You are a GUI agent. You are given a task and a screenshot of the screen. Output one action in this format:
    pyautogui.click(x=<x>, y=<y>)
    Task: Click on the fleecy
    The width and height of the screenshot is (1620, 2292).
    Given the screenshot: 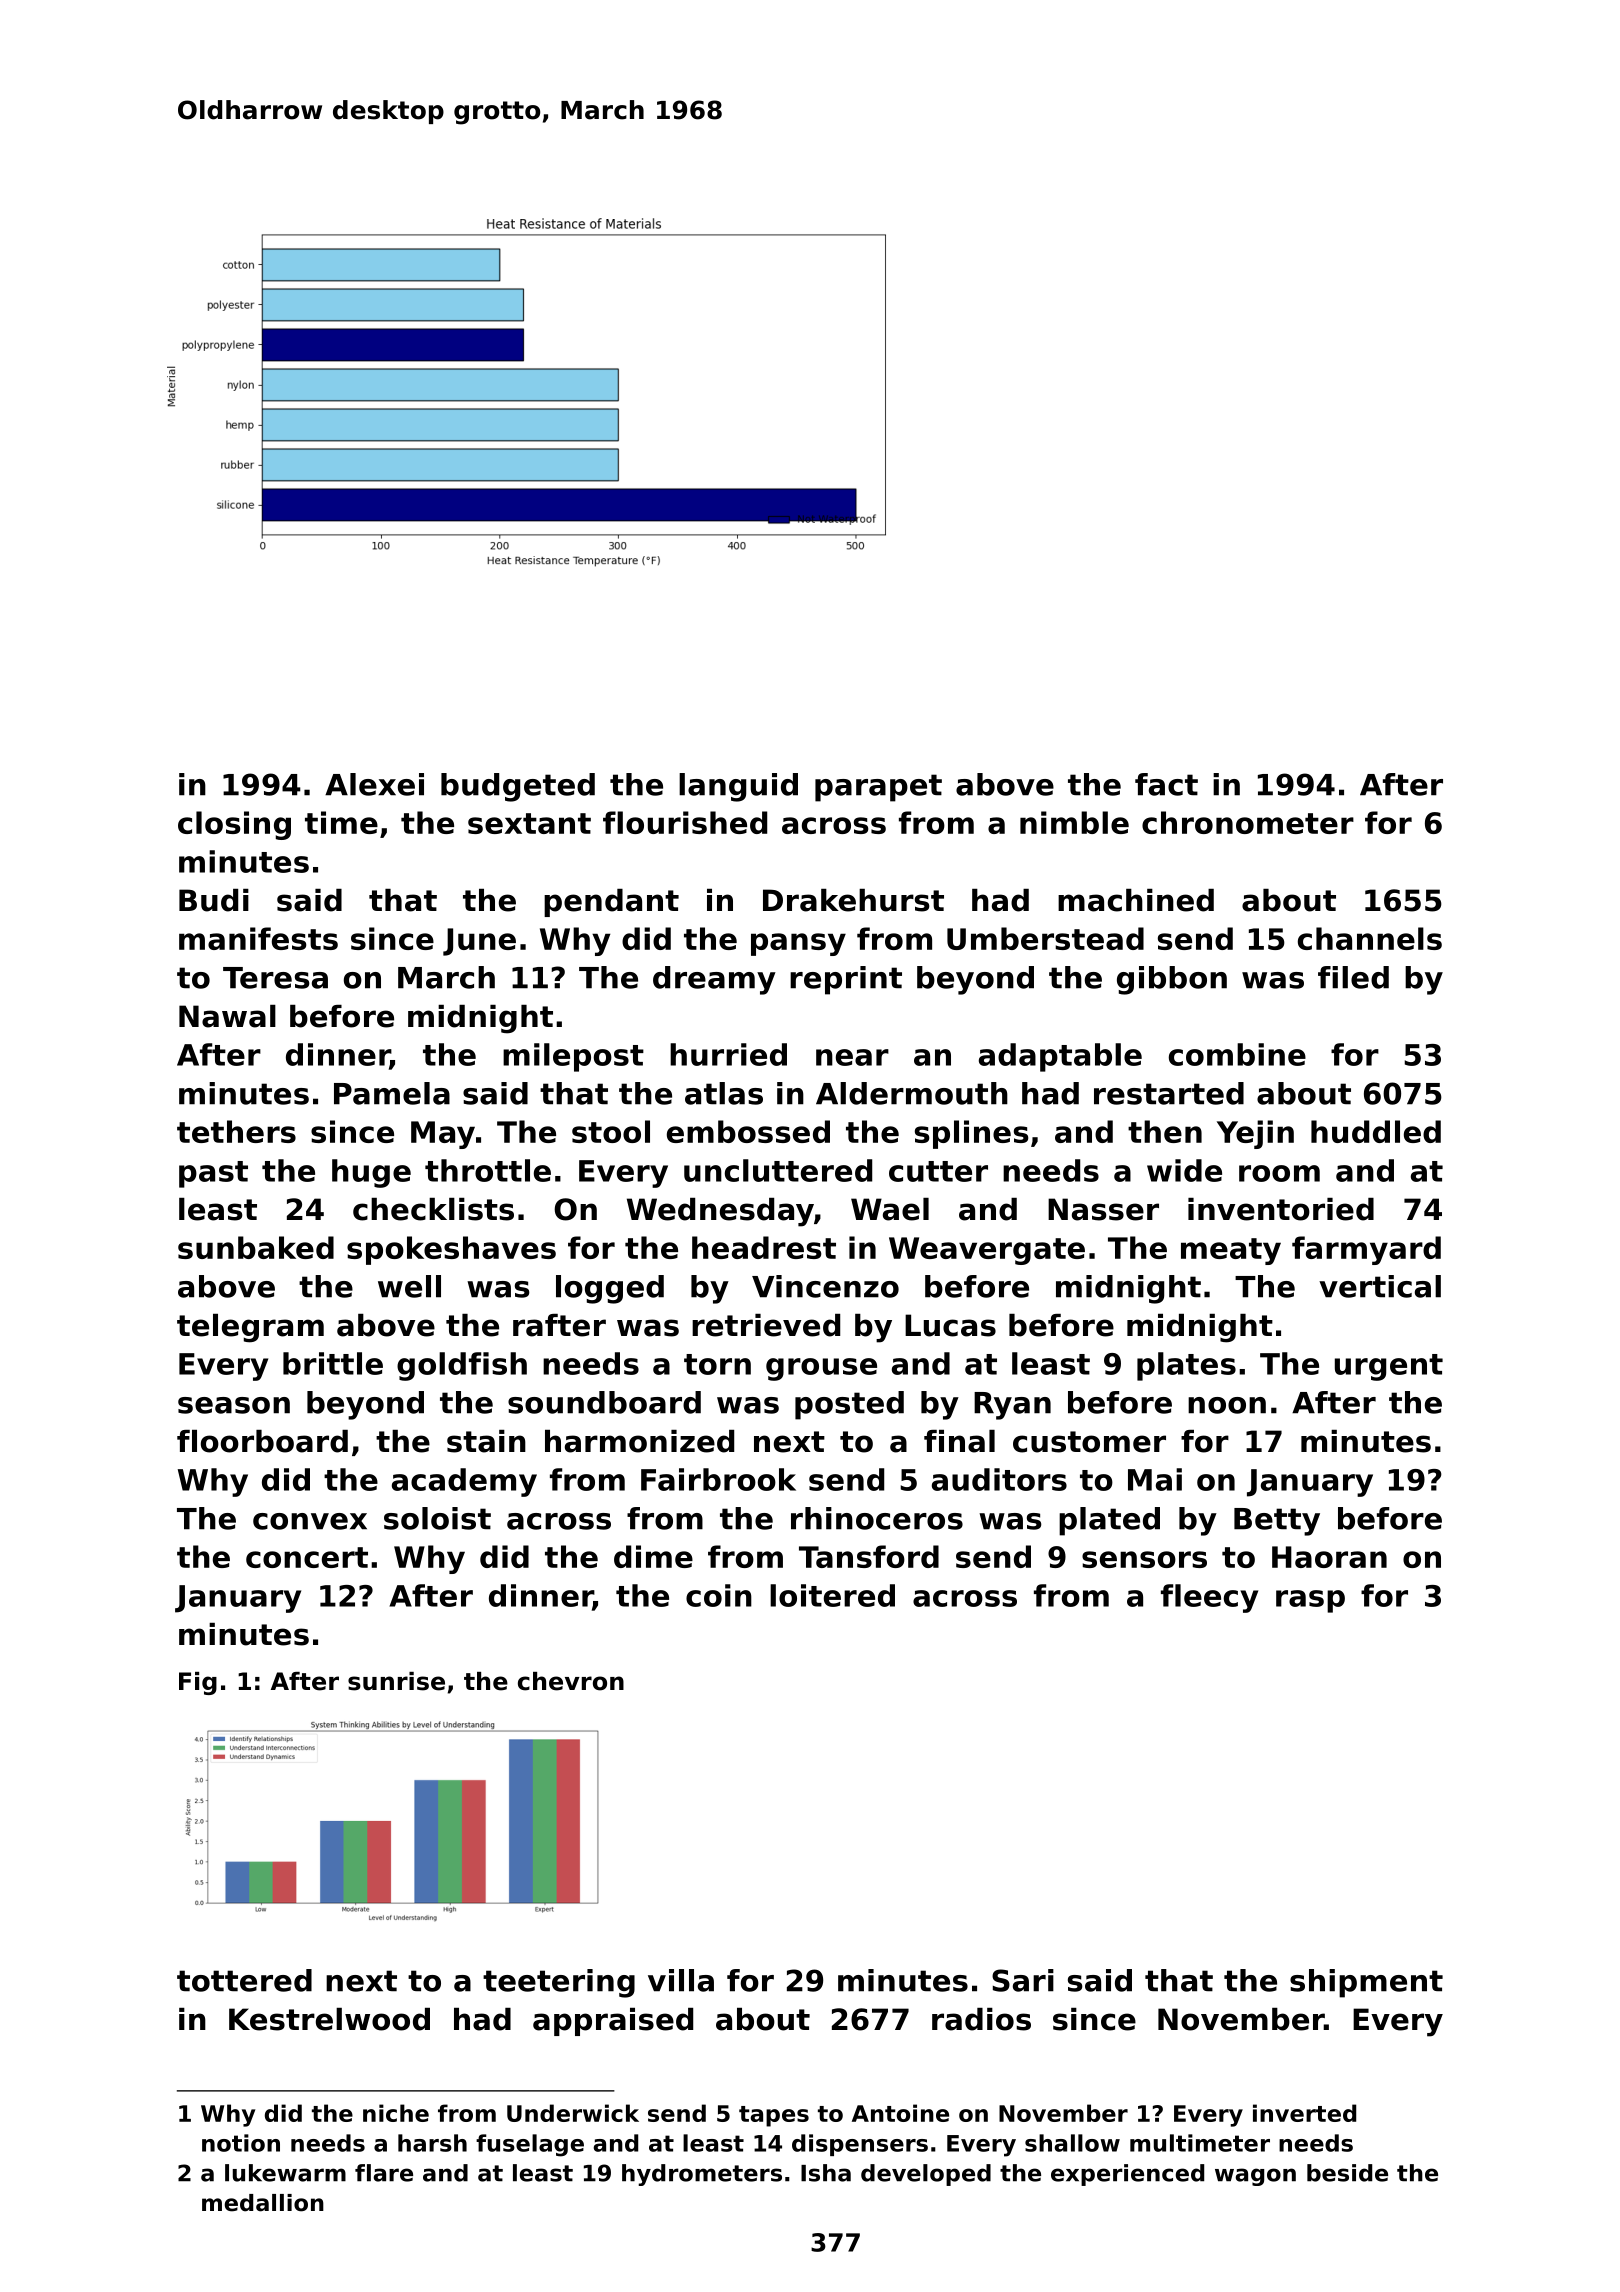 What is the action you would take?
    pyautogui.click(x=1209, y=1598)
